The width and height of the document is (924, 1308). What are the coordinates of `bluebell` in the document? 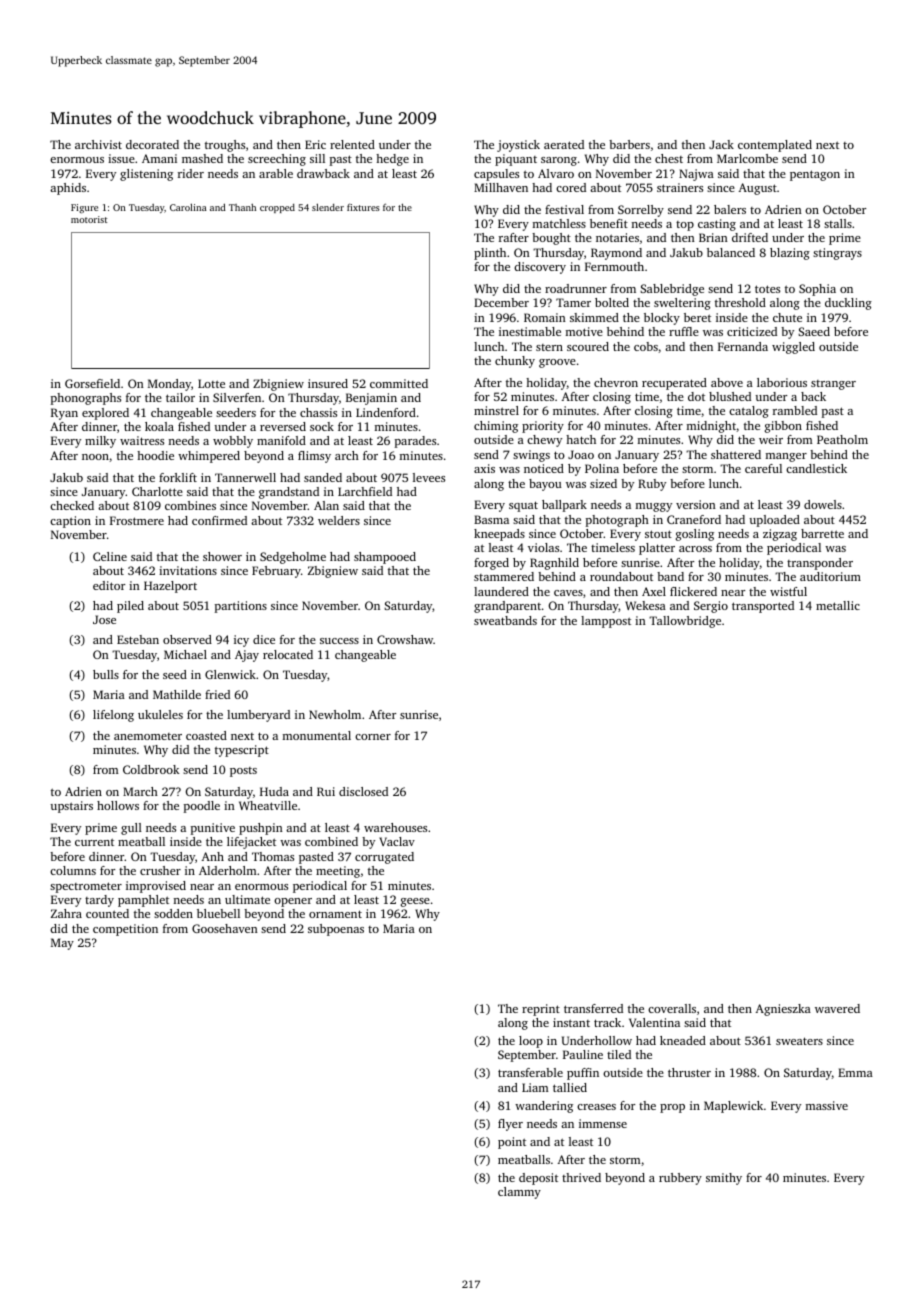 It's located at (218, 913).
